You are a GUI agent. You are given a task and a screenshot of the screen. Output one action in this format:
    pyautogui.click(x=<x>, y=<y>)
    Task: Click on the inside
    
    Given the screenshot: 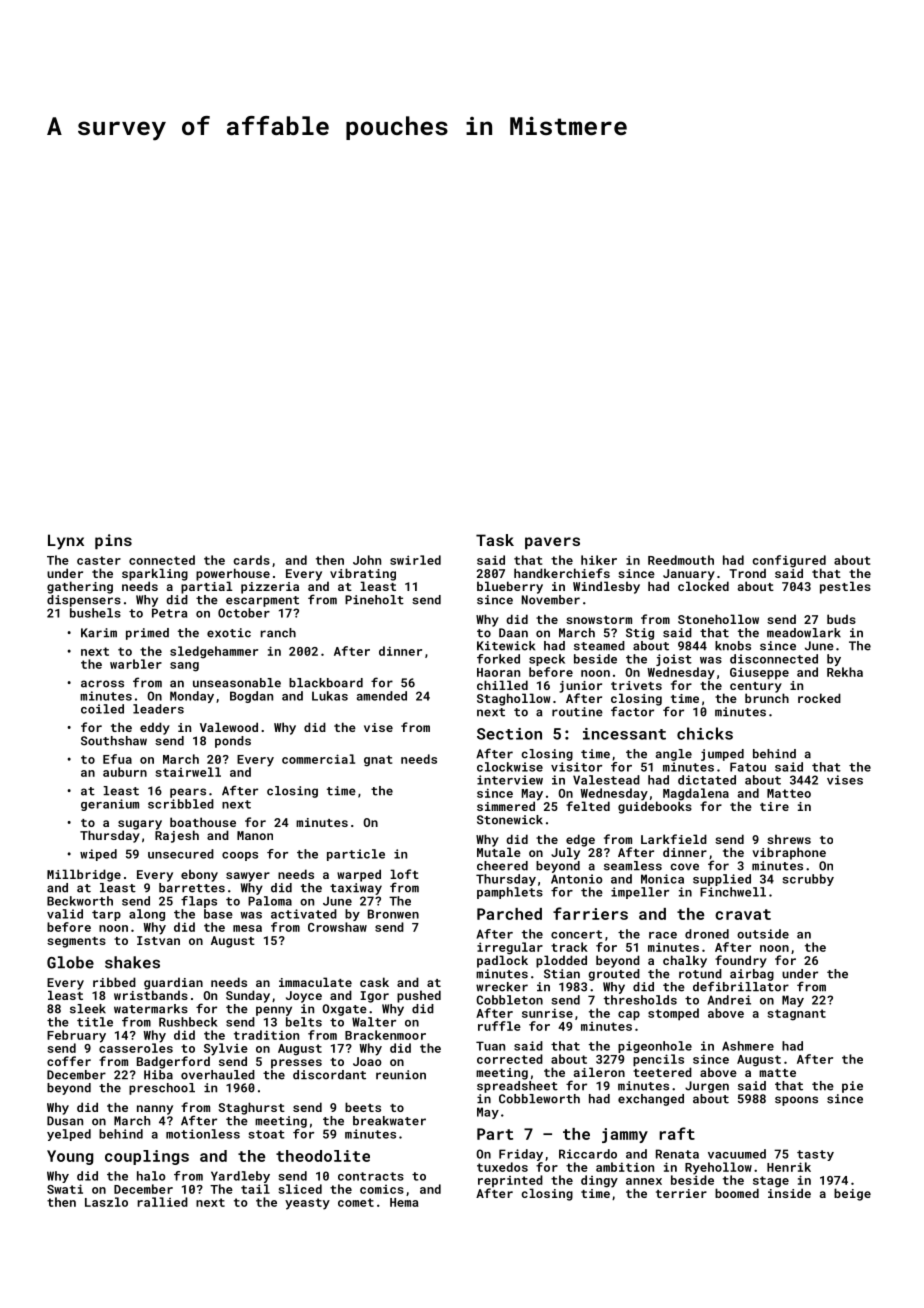 What is the action you would take?
    pyautogui.click(x=789, y=1193)
